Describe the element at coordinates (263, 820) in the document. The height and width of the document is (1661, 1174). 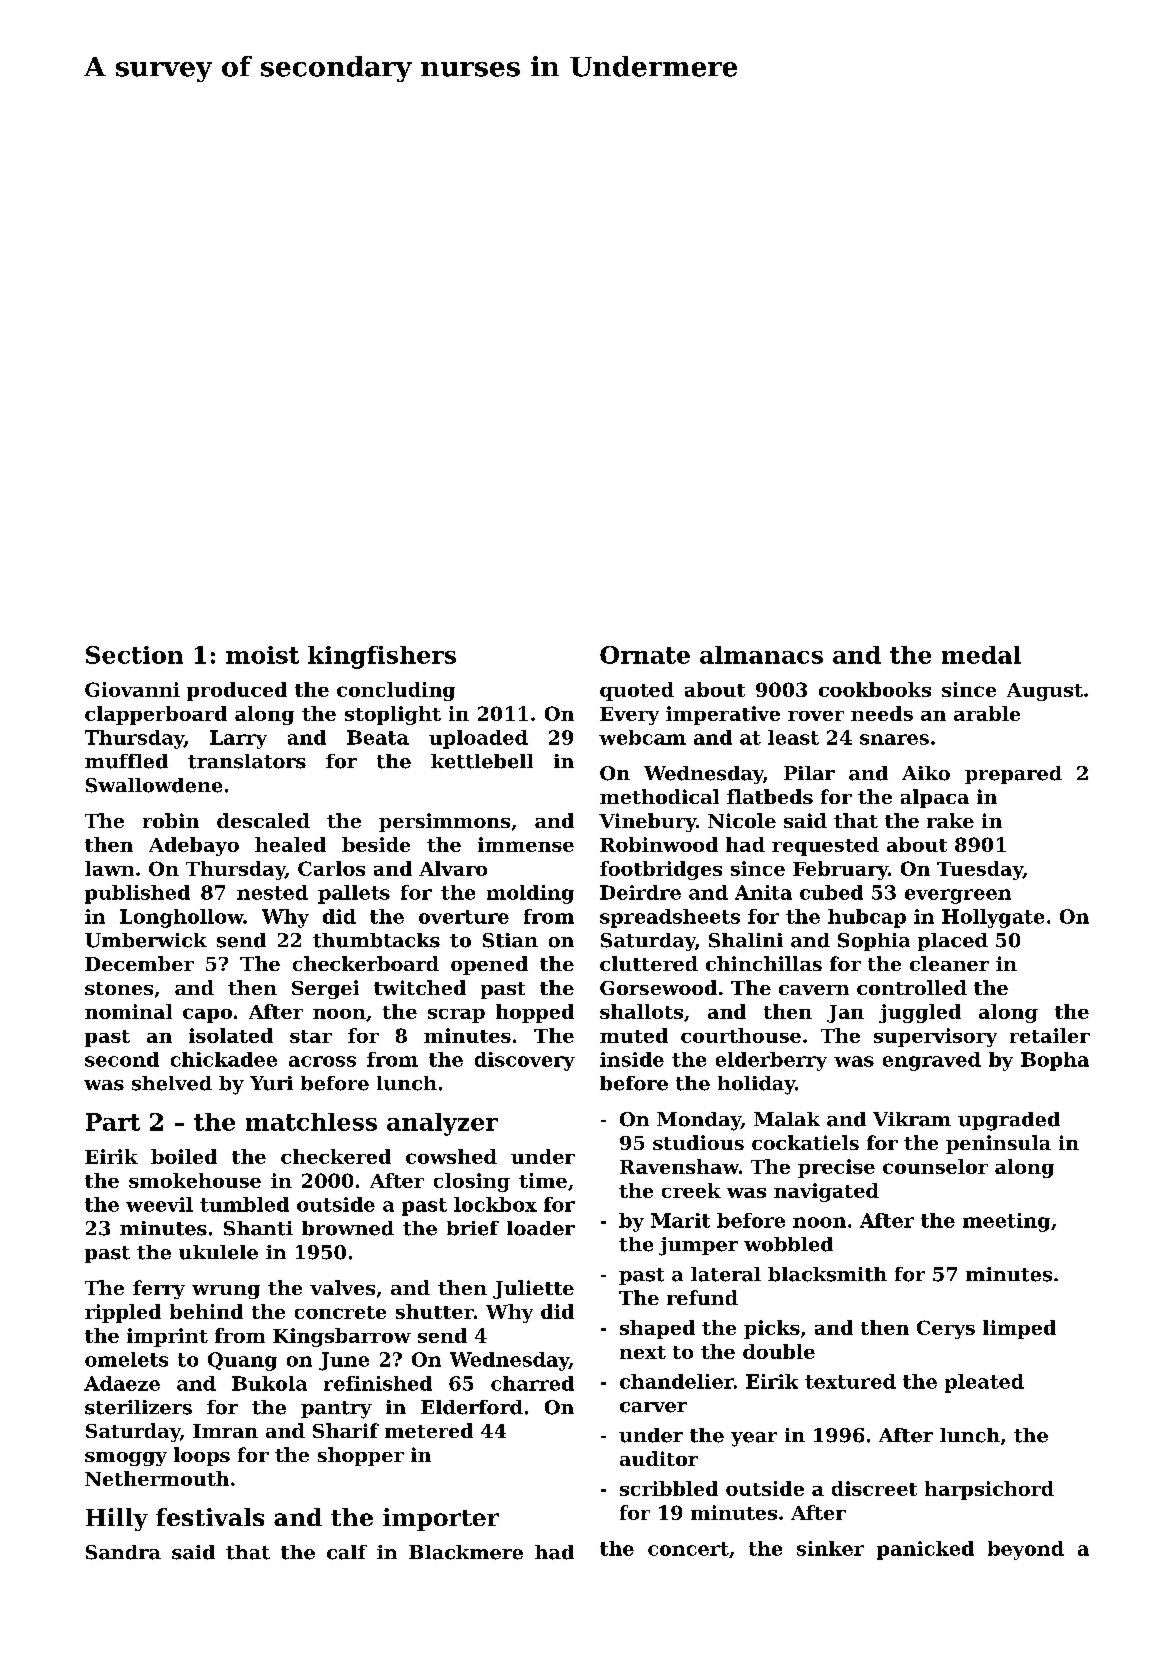
I see `descaled` at that location.
